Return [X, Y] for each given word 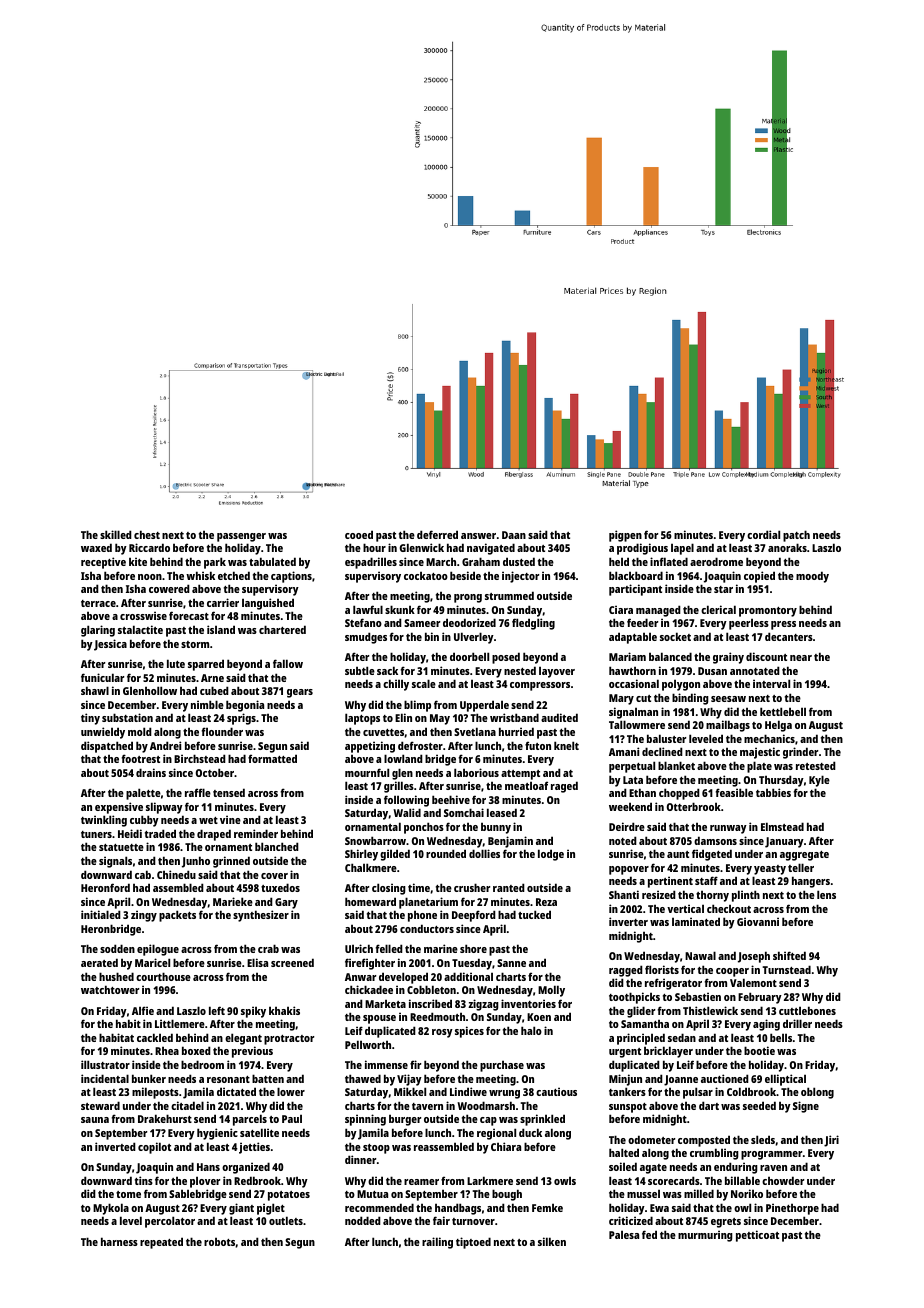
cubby [144, 821]
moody [812, 577]
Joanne [681, 1080]
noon [150, 577]
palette [143, 794]
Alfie [143, 1010]
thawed [363, 1078]
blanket [676, 765]
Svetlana [475, 731]
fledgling [533, 624]
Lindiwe [468, 1091]
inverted [115, 1146]
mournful [367, 772]
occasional [634, 683]
